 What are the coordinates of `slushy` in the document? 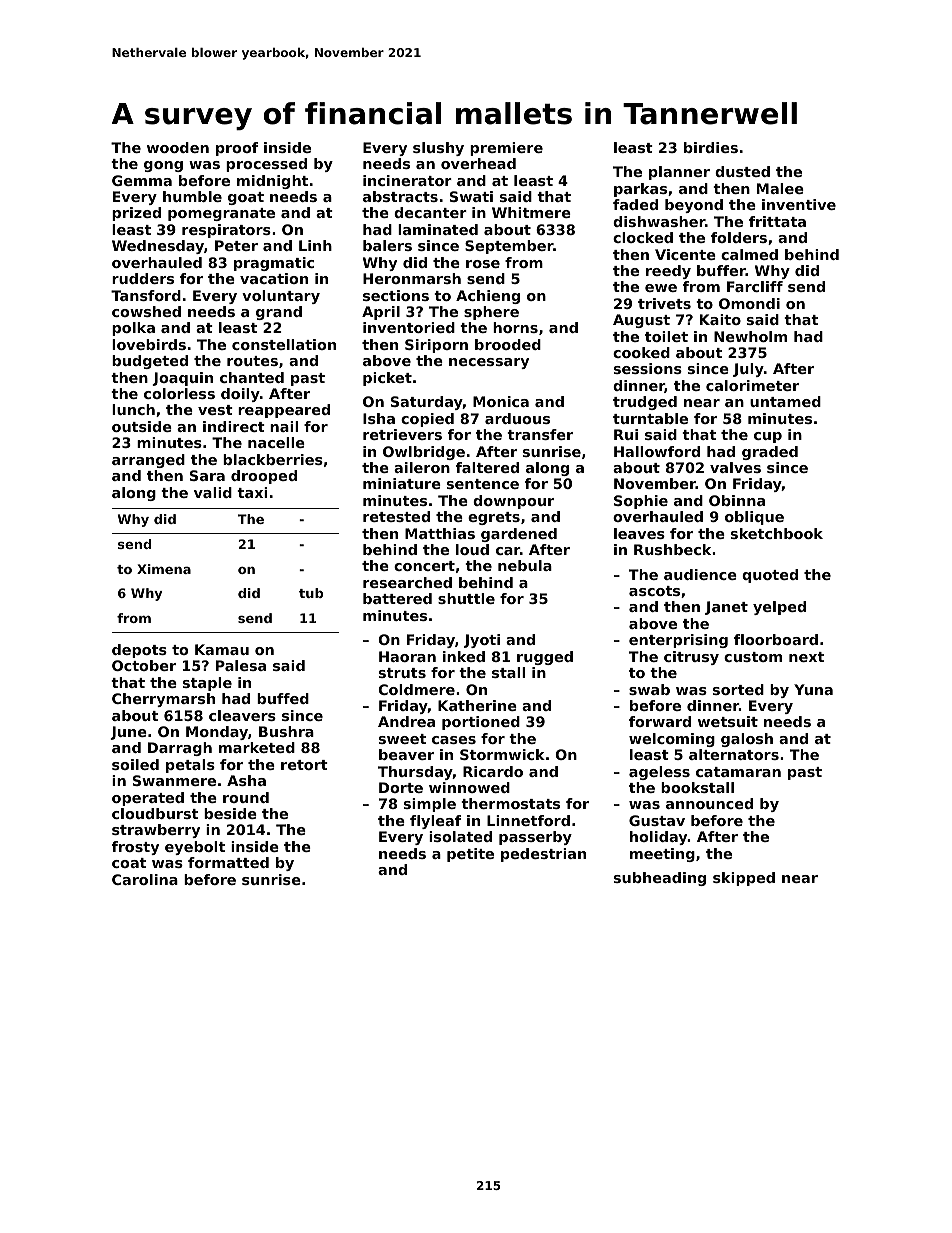 It's located at (438, 149).
